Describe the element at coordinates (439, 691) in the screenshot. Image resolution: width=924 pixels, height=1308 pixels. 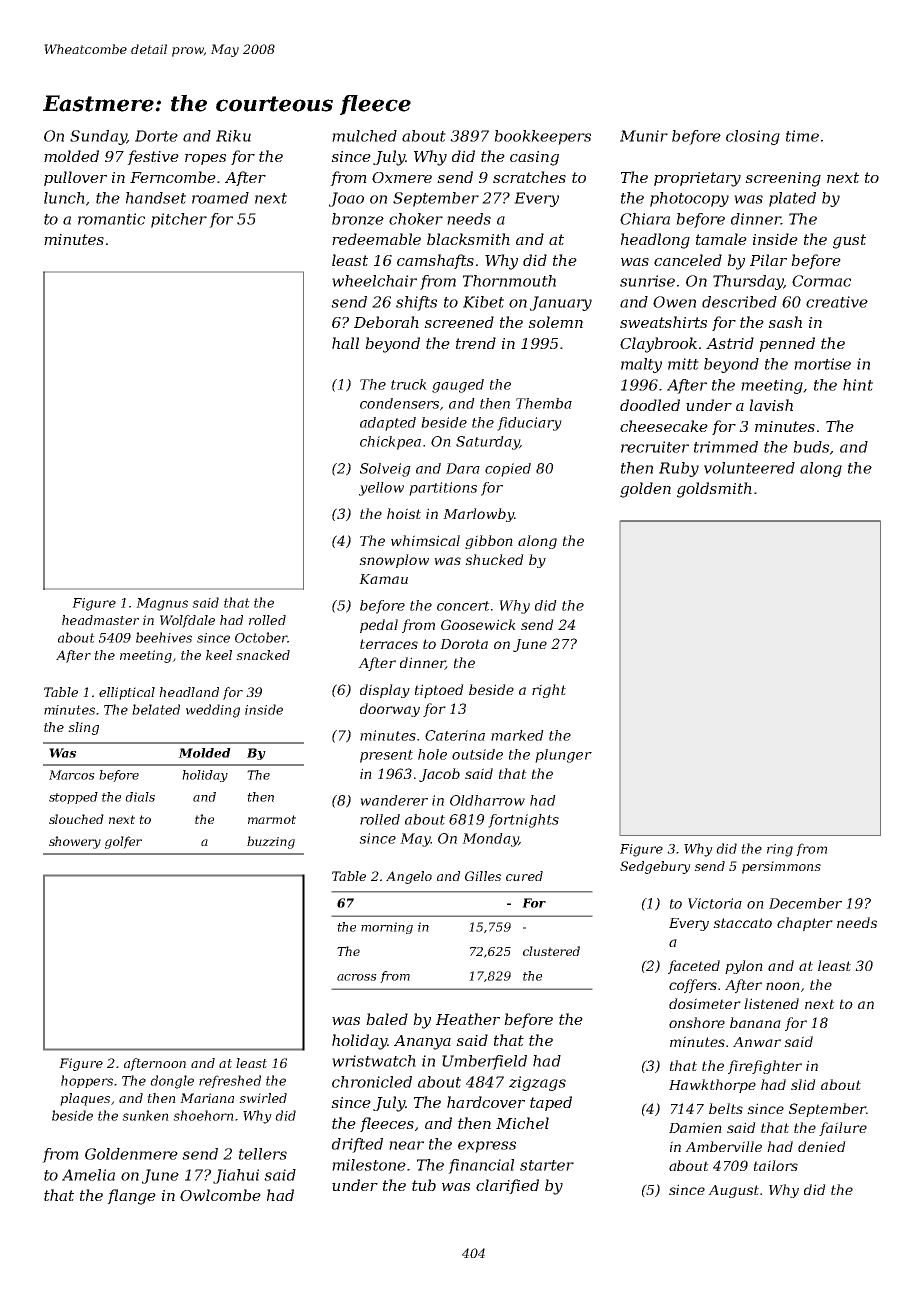
I see `tiptoed` at that location.
